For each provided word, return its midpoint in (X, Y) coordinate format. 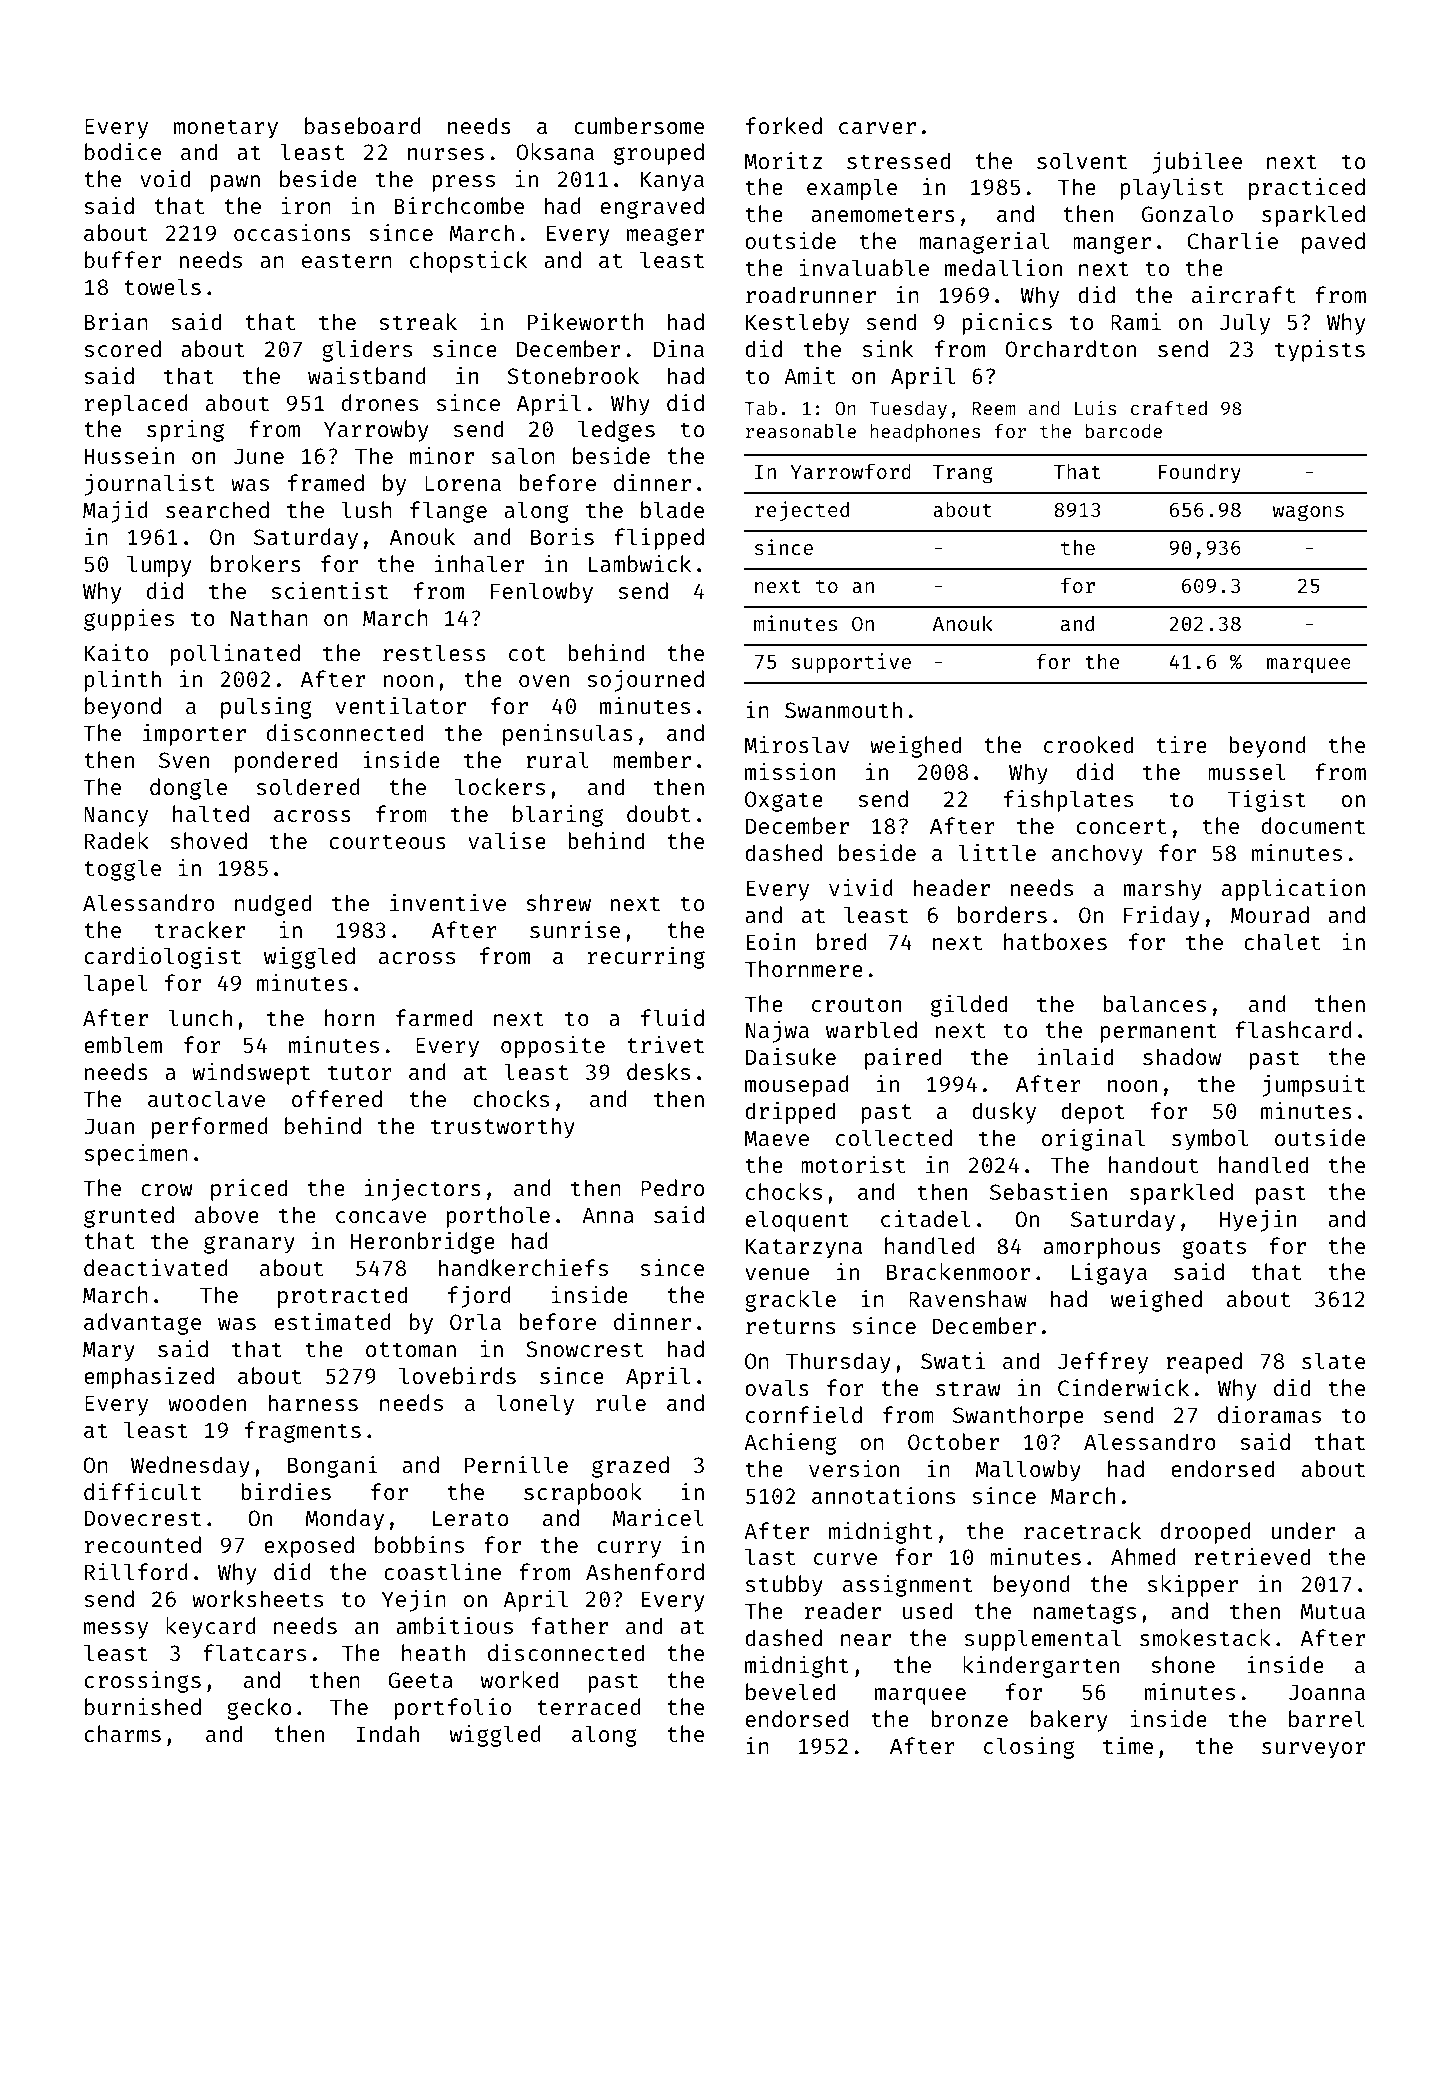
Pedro (672, 1187)
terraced (589, 1706)
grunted (129, 1217)
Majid (115, 512)
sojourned (645, 681)
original (1093, 1140)
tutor (360, 1072)
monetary (226, 129)
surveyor (1313, 1750)
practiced (1307, 189)
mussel (1246, 771)
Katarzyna (804, 1248)
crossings (143, 1682)
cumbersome (639, 125)
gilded (969, 1006)
